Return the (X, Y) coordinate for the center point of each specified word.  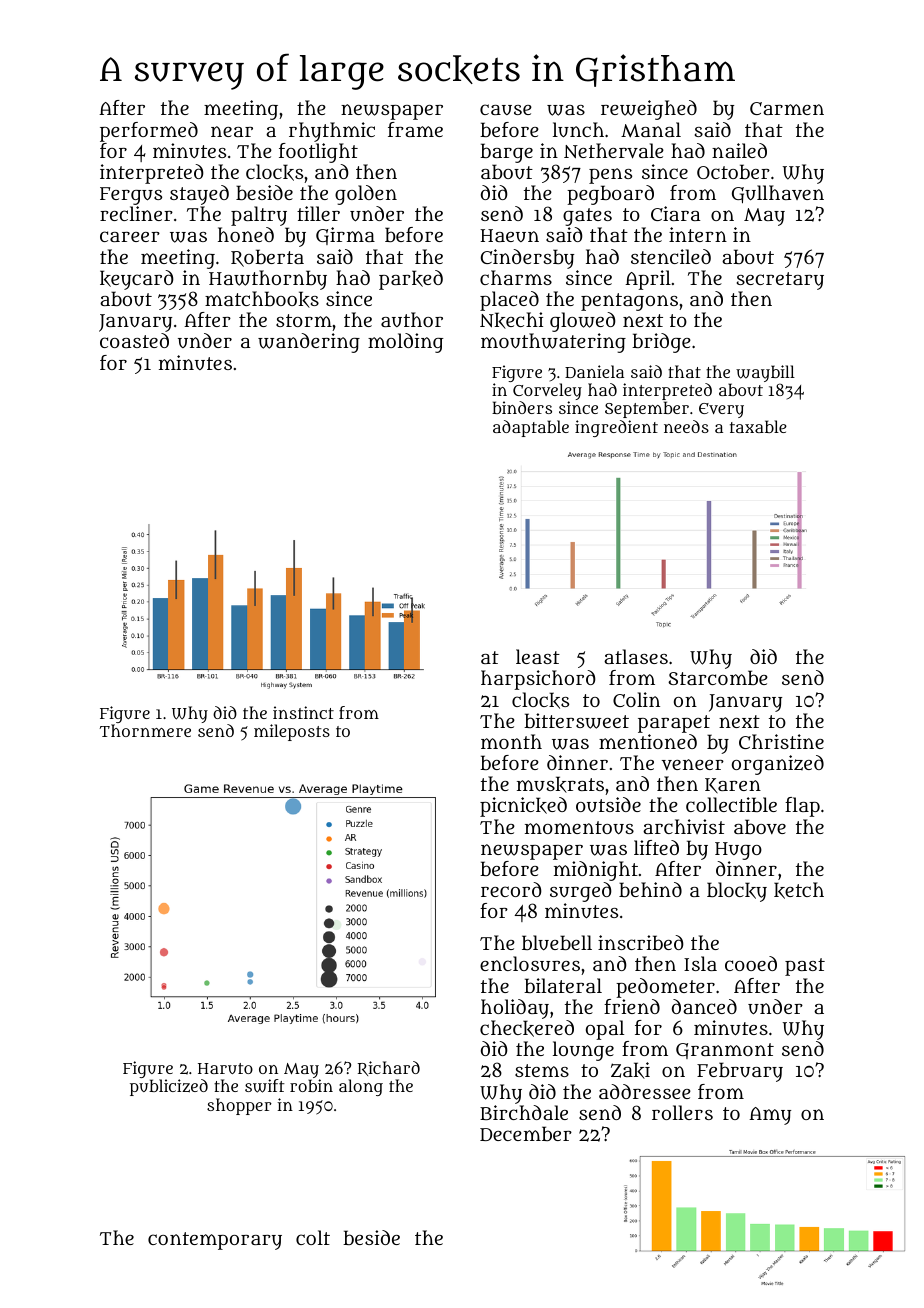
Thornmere (145, 731)
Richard (389, 1068)
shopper (239, 1106)
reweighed (649, 110)
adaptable (531, 428)
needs (686, 426)
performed (149, 132)
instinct (303, 712)
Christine (781, 741)
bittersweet (576, 721)
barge (506, 153)
